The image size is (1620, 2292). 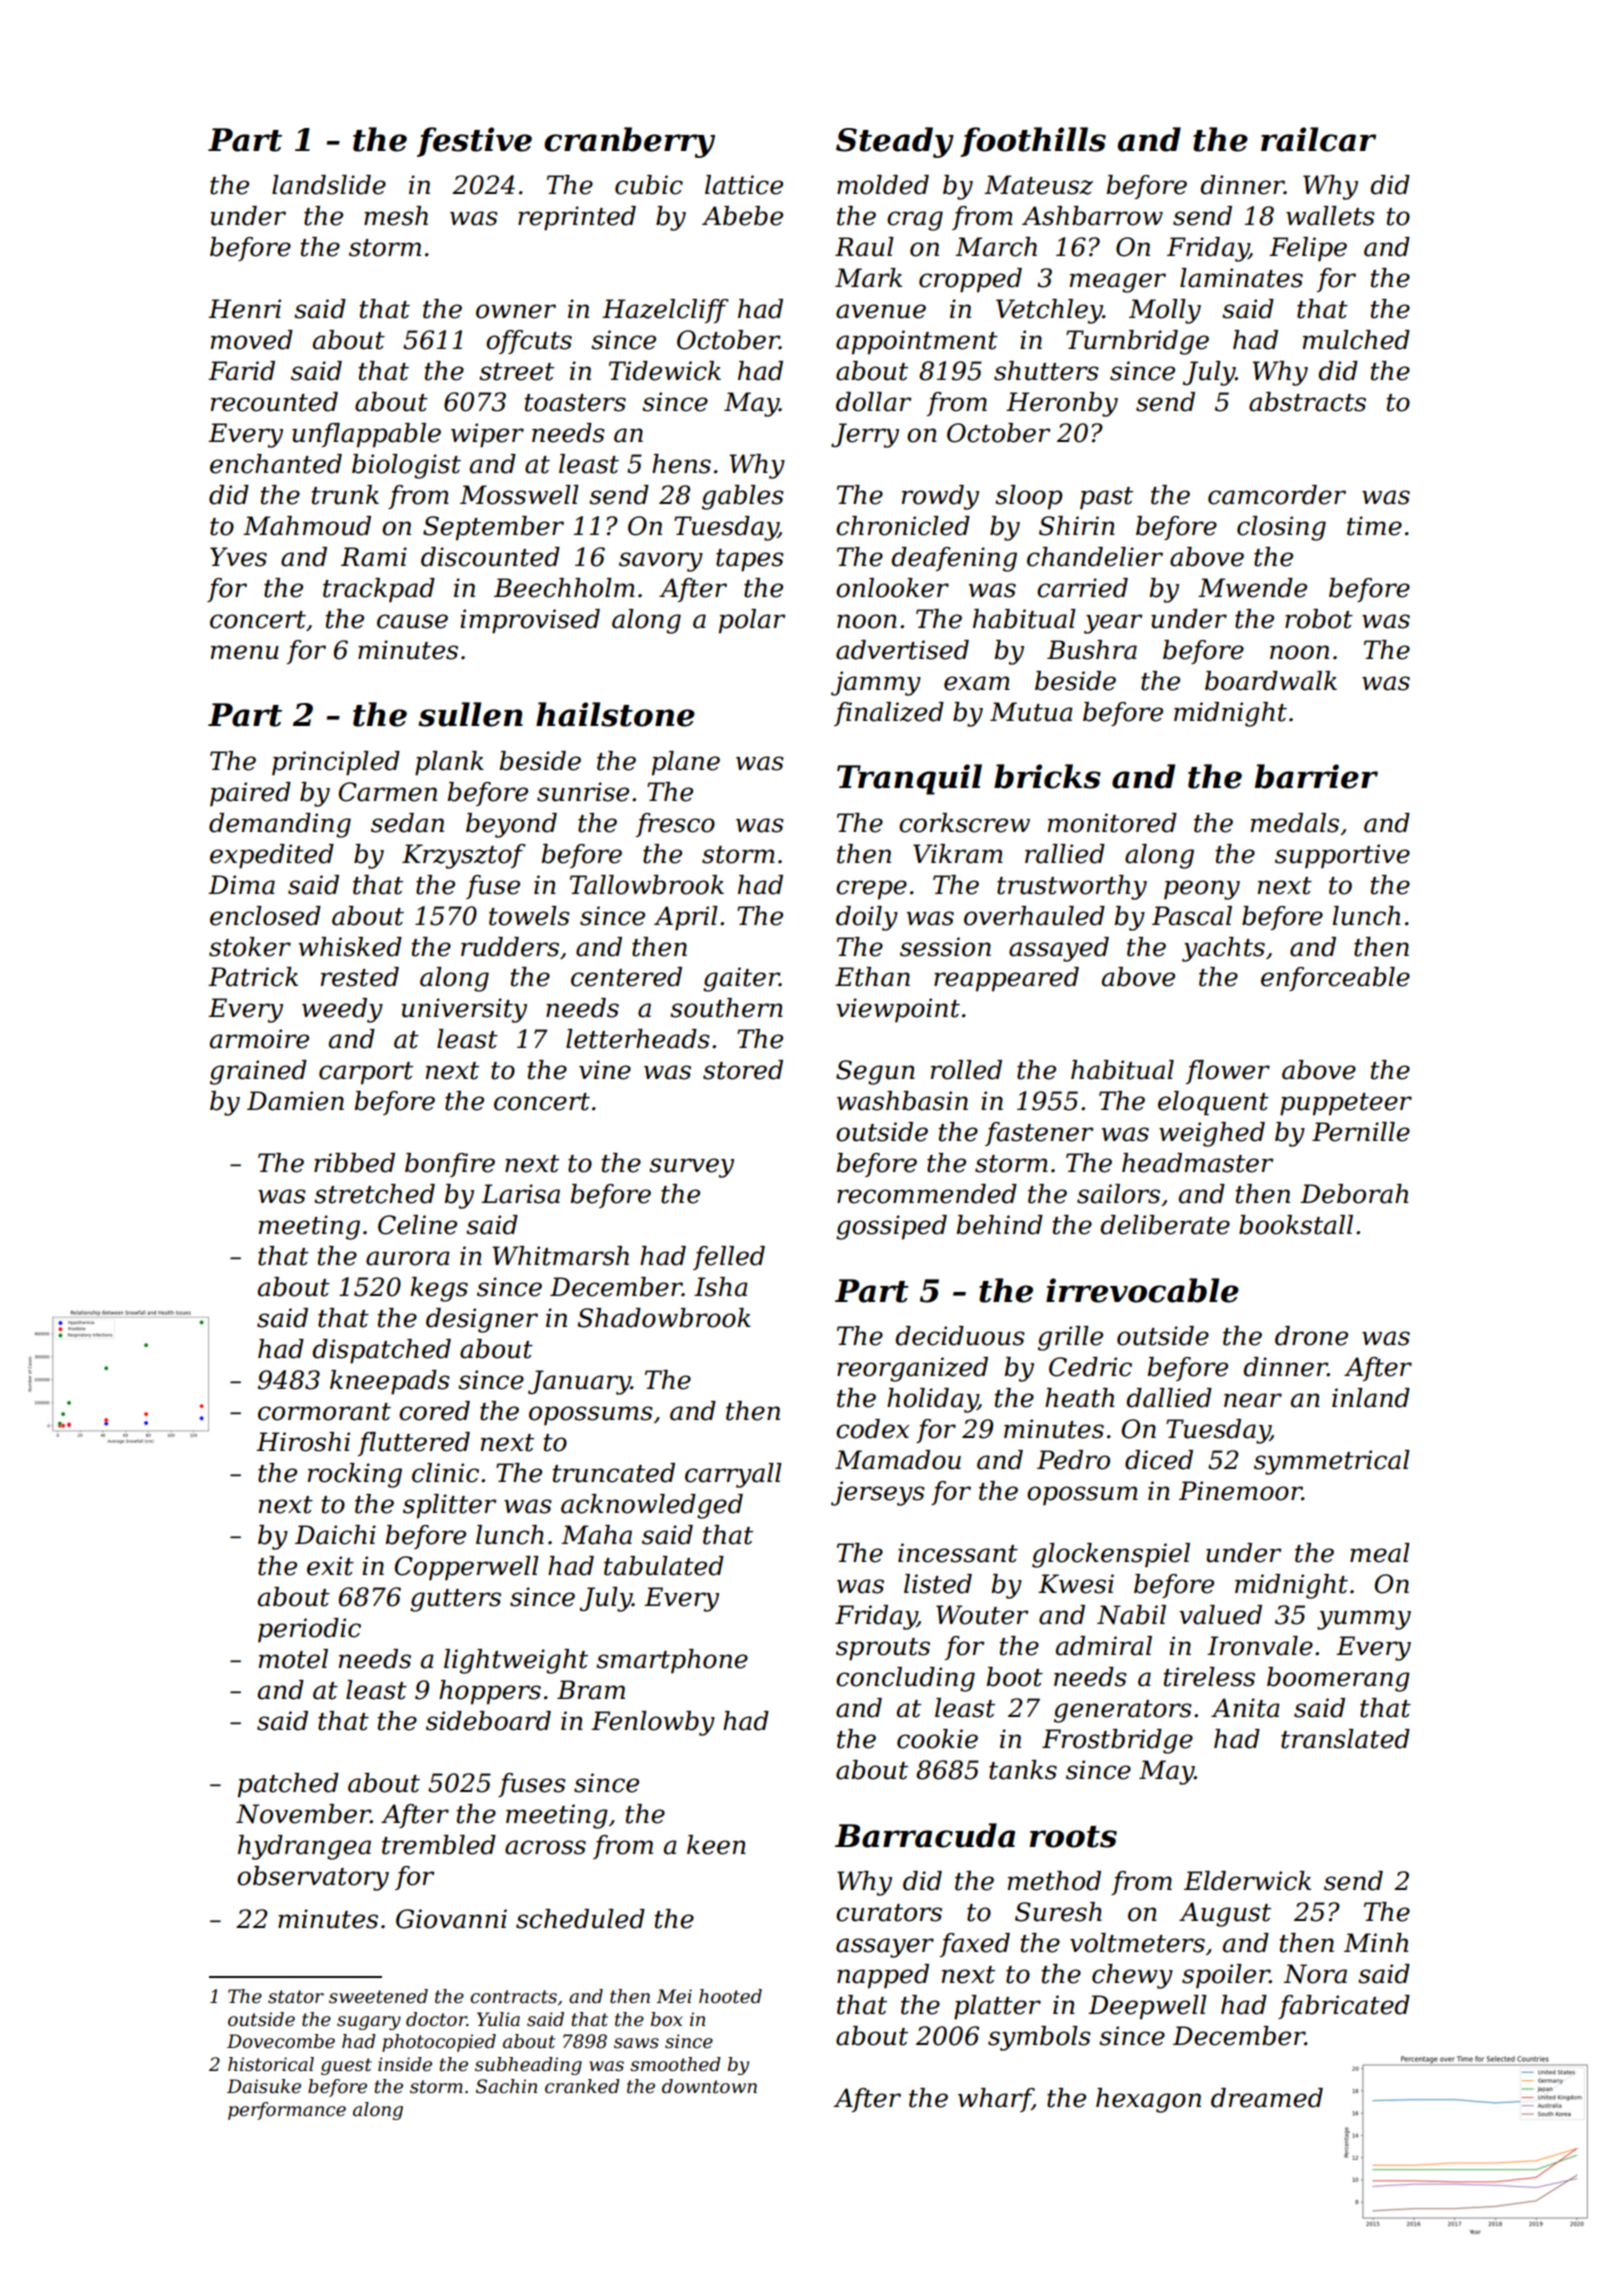 What do you see at coordinates (287, 2111) in the document?
I see `performance` at bounding box center [287, 2111].
